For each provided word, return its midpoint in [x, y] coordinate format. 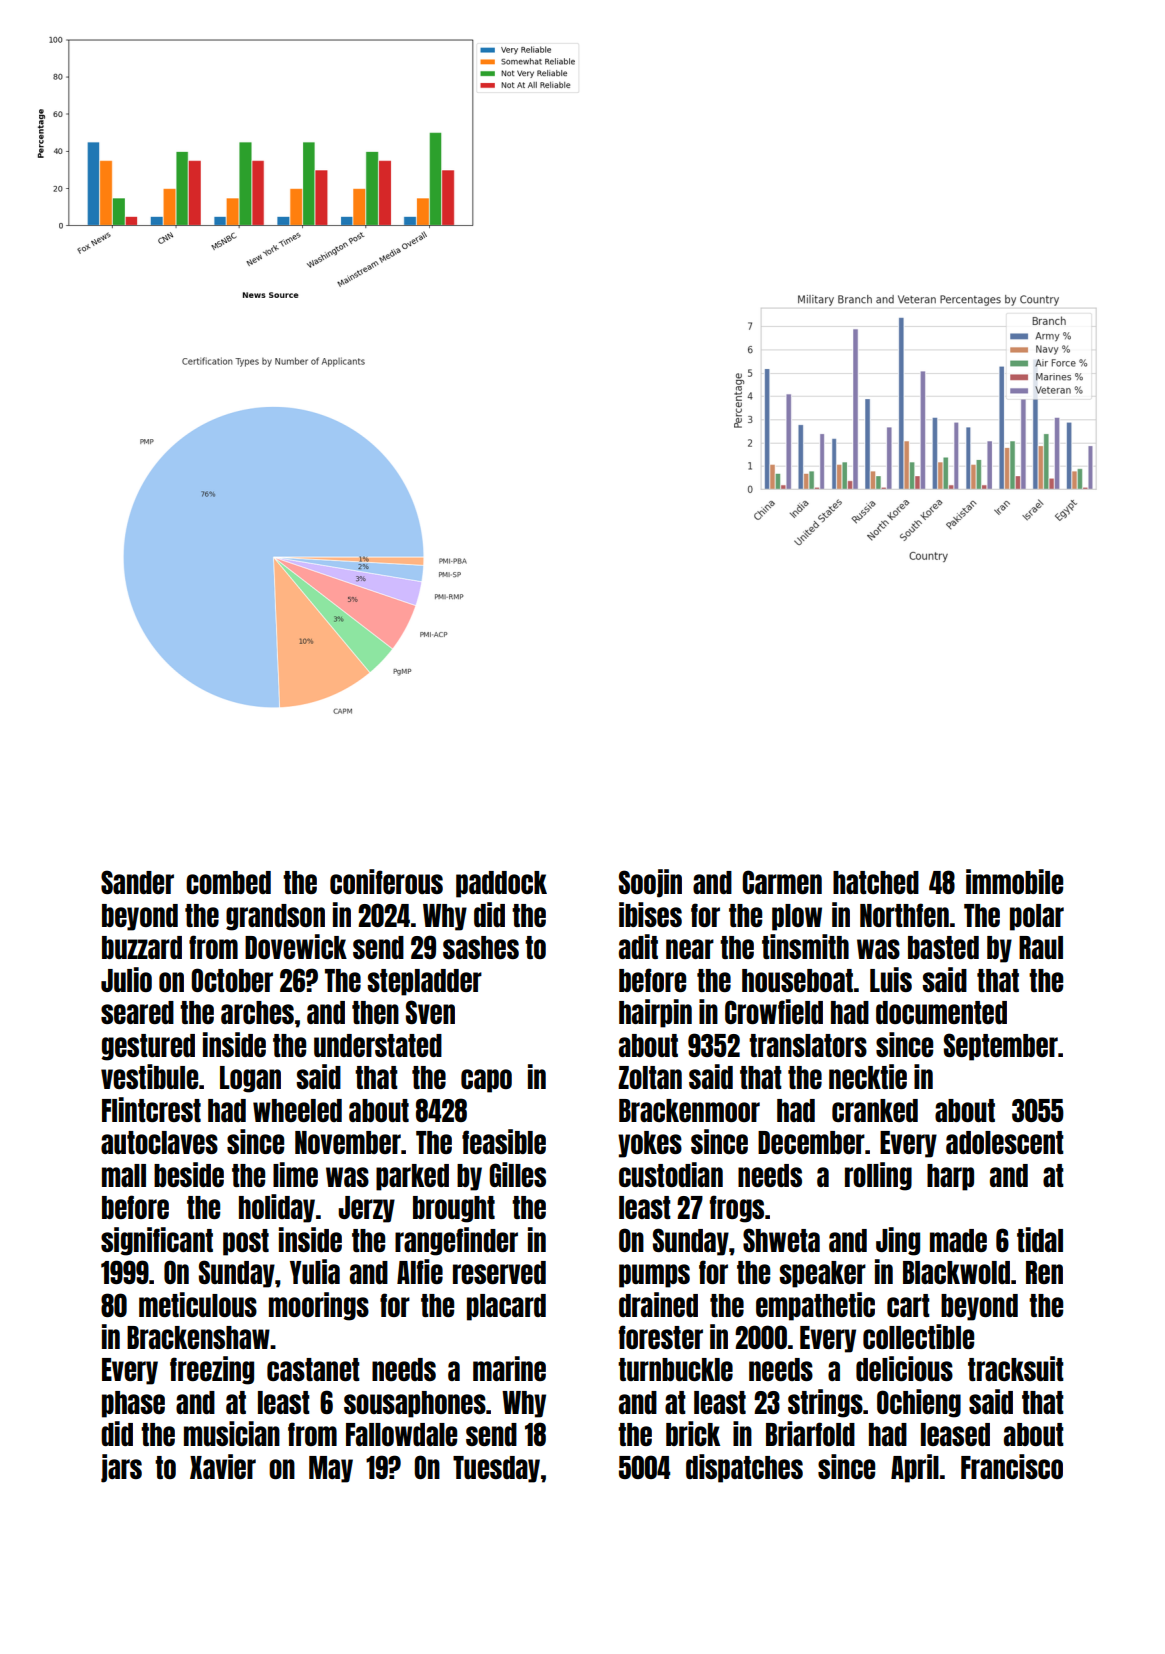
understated [378, 1045]
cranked [875, 1110]
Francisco [1012, 1466]
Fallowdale [401, 1434]
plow [797, 917]
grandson [275, 917]
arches [257, 1012]
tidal [1040, 1239]
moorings [319, 1306]
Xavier [223, 1466]
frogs [737, 1209]
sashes [481, 947]
